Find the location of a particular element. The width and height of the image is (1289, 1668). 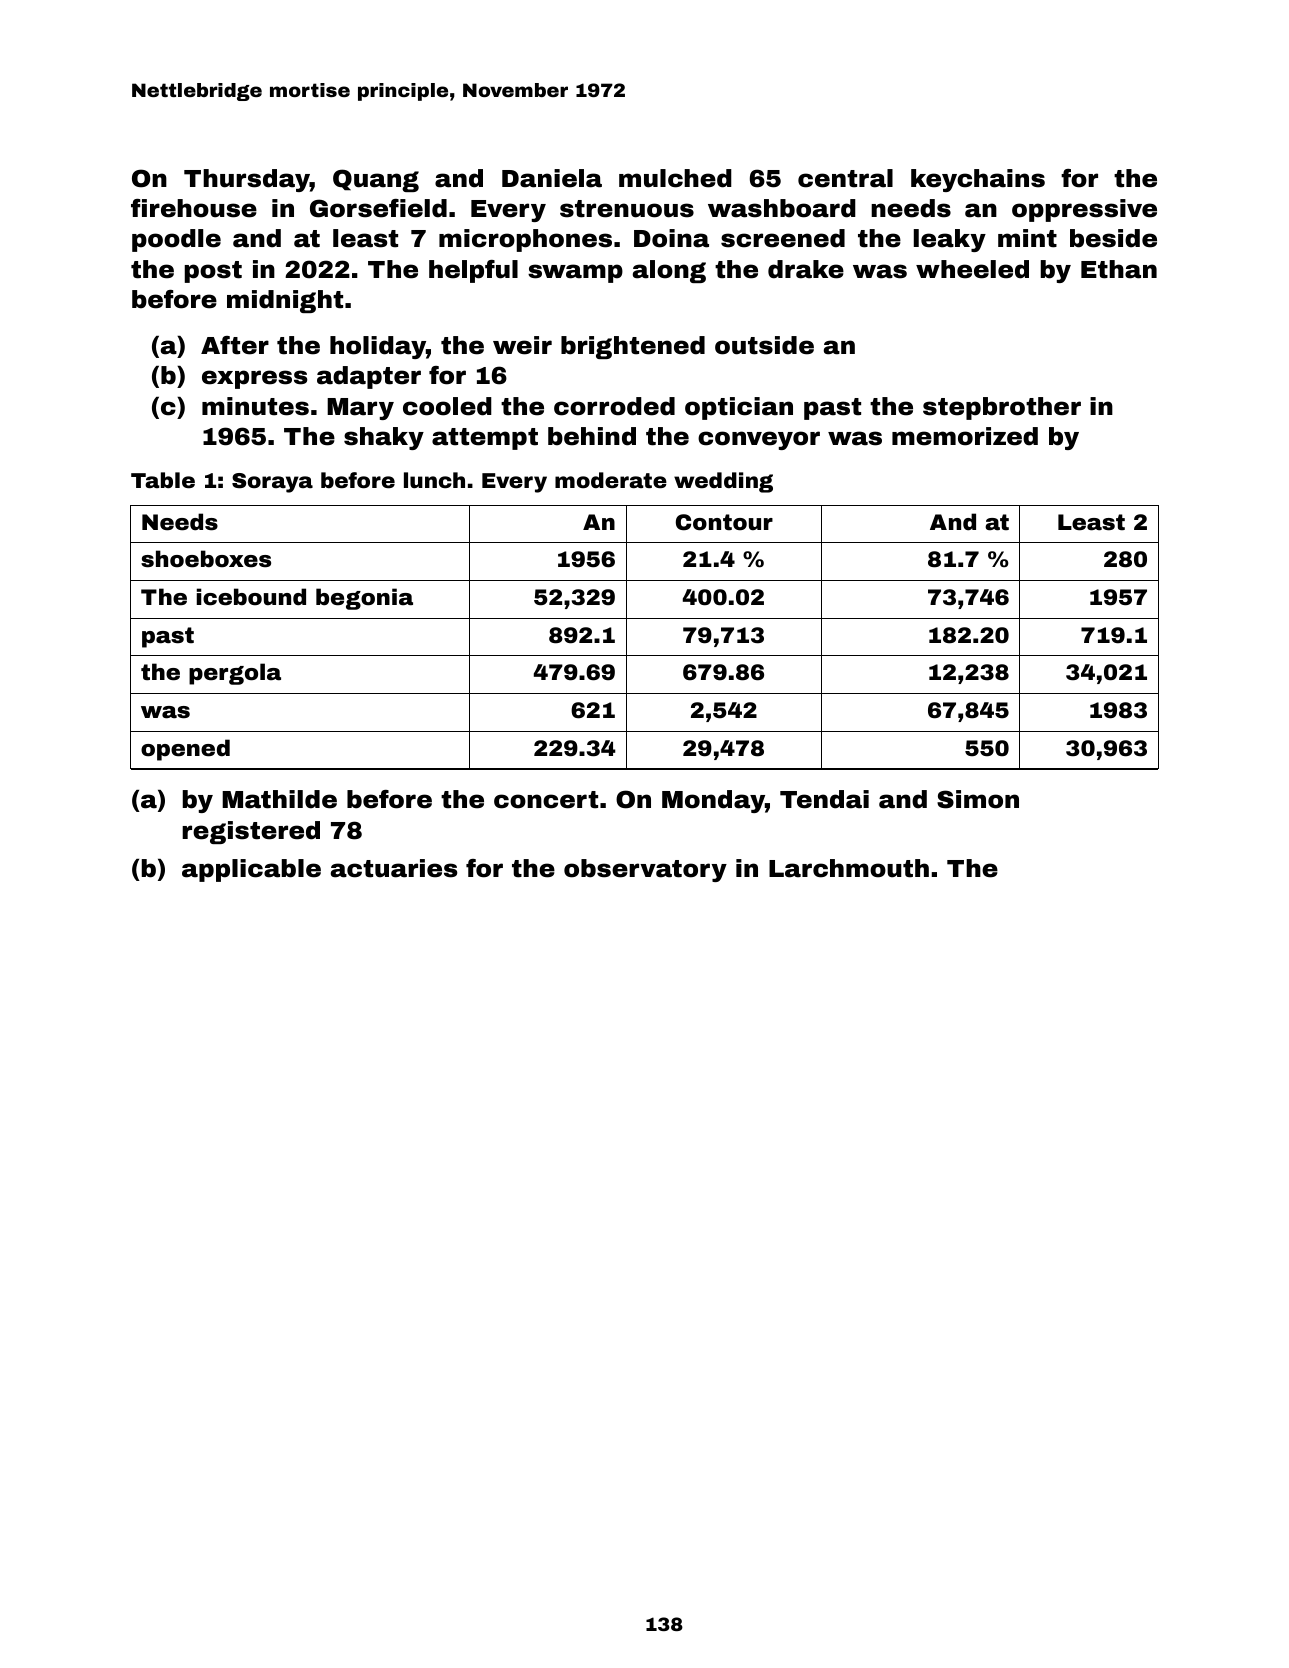

memorized is located at coordinates (965, 436).
